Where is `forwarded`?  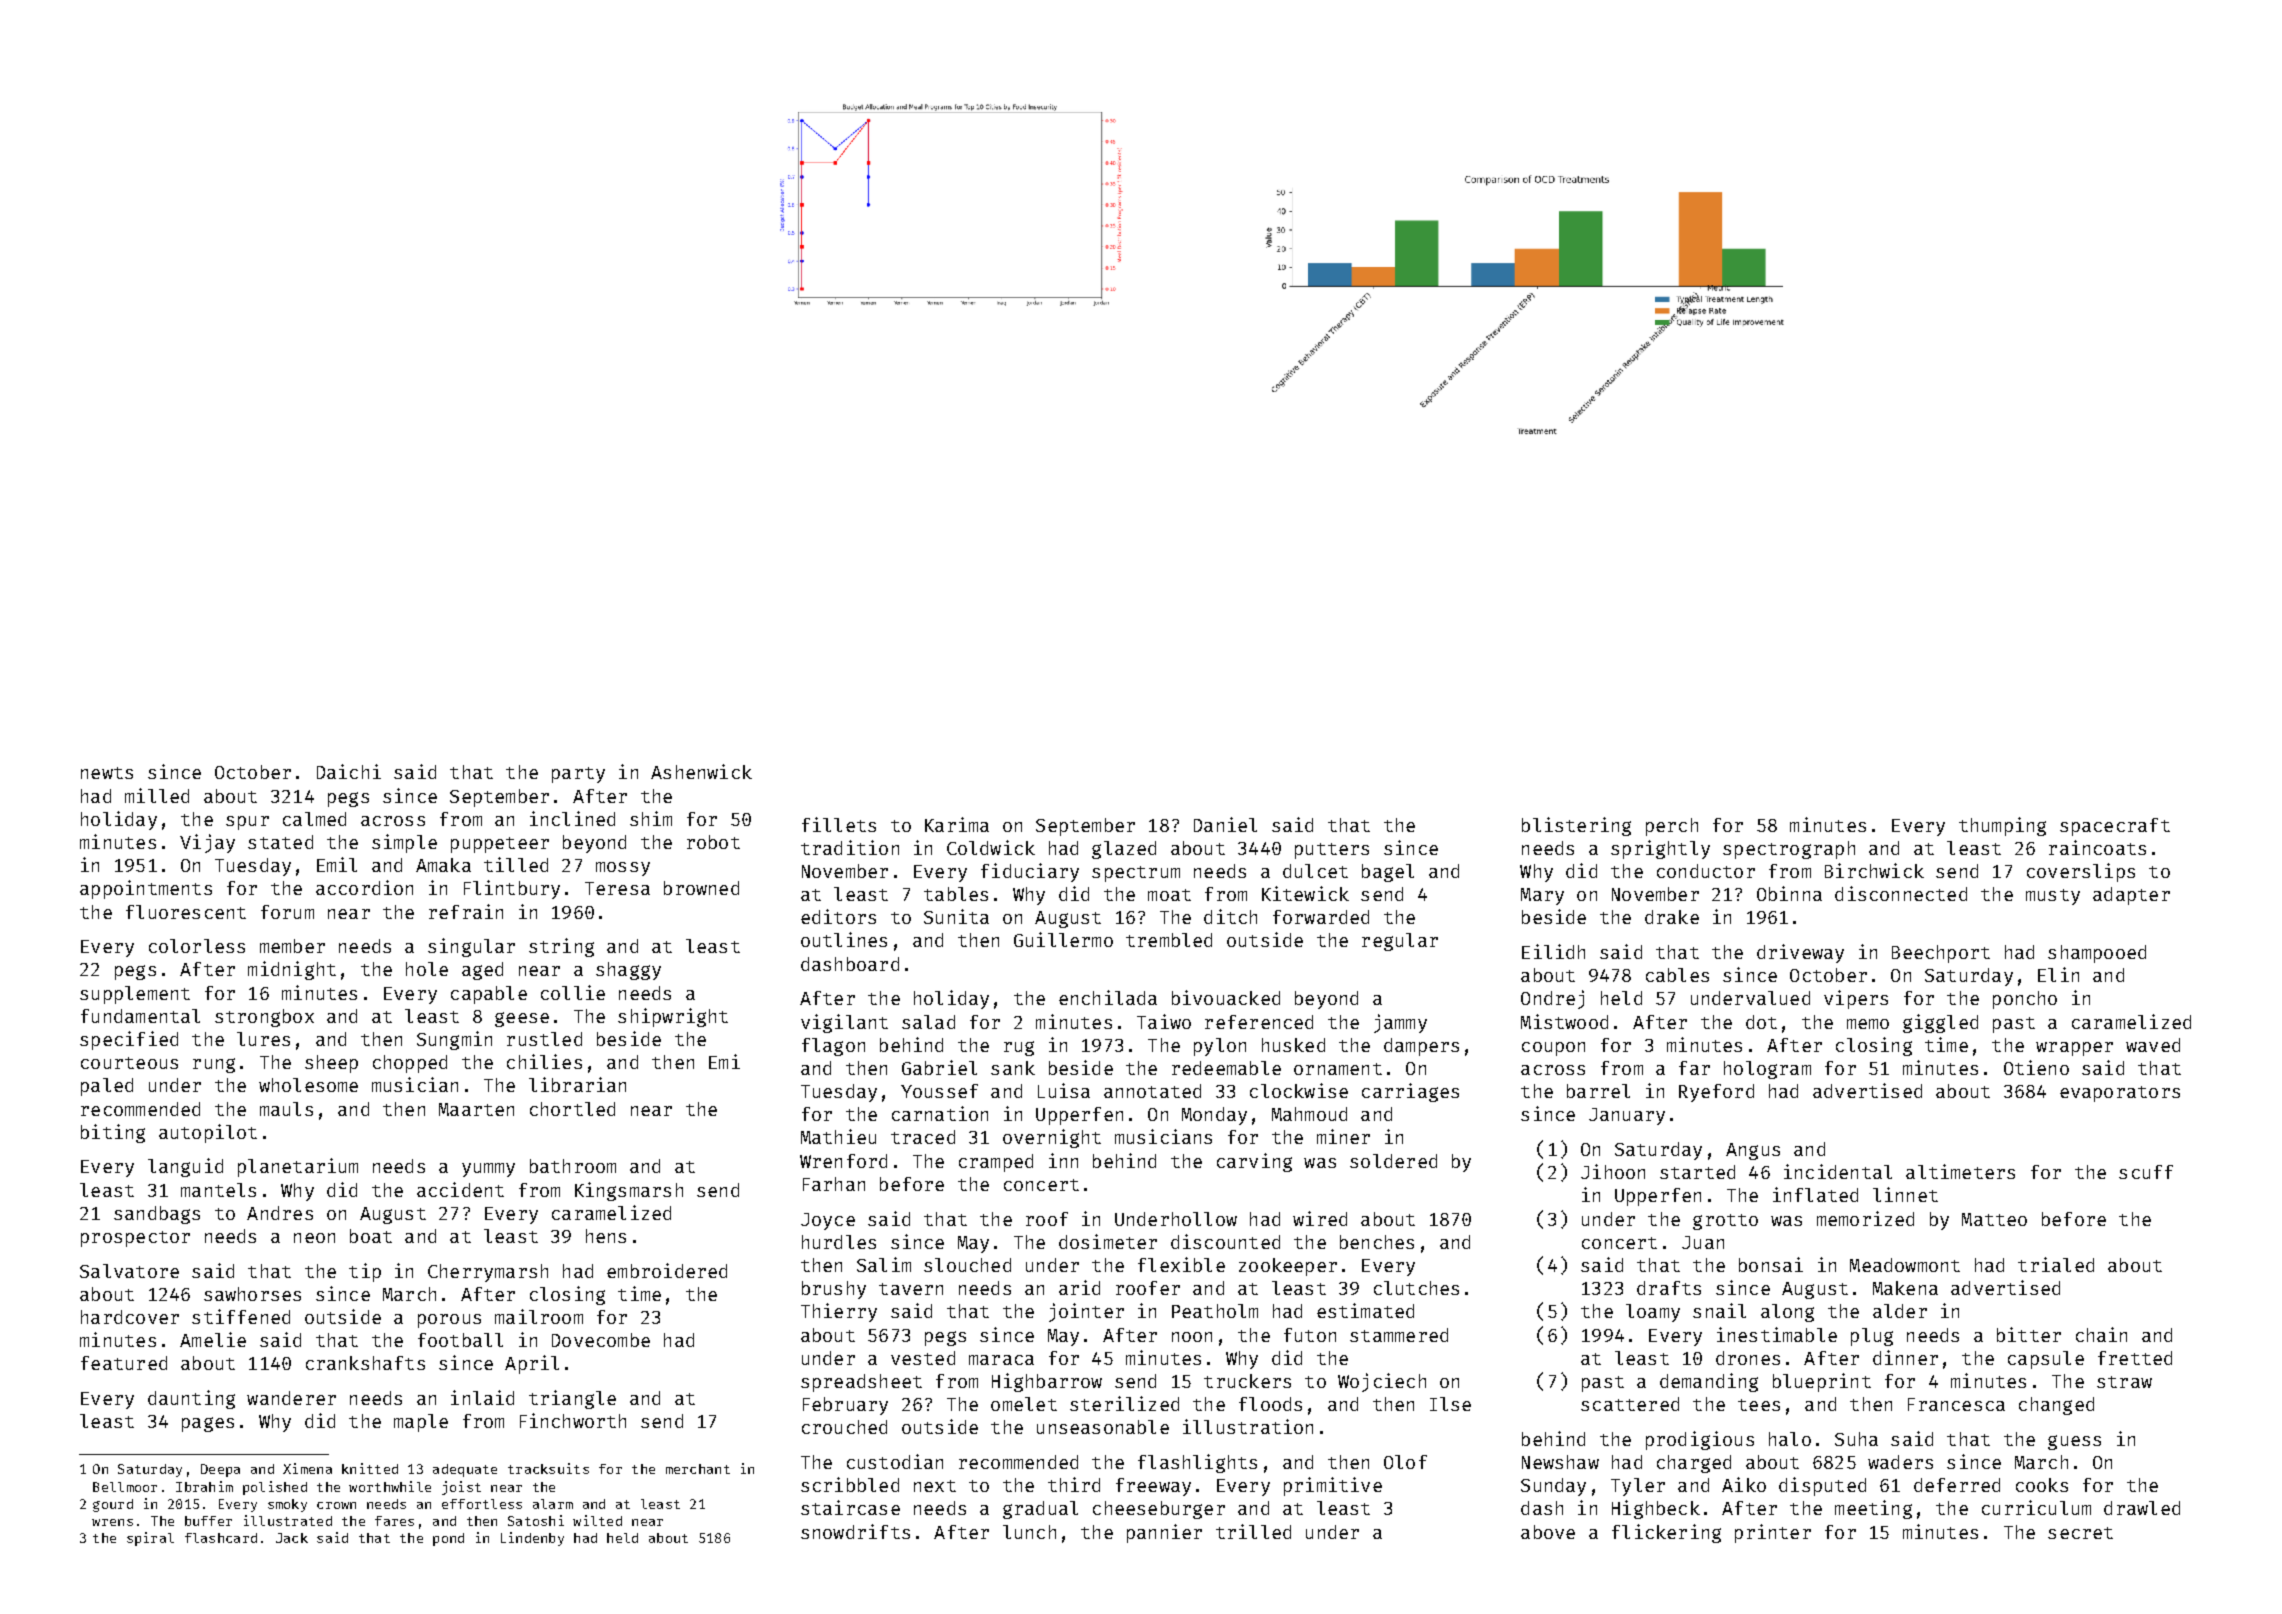
forwarded is located at coordinates (1321, 917).
